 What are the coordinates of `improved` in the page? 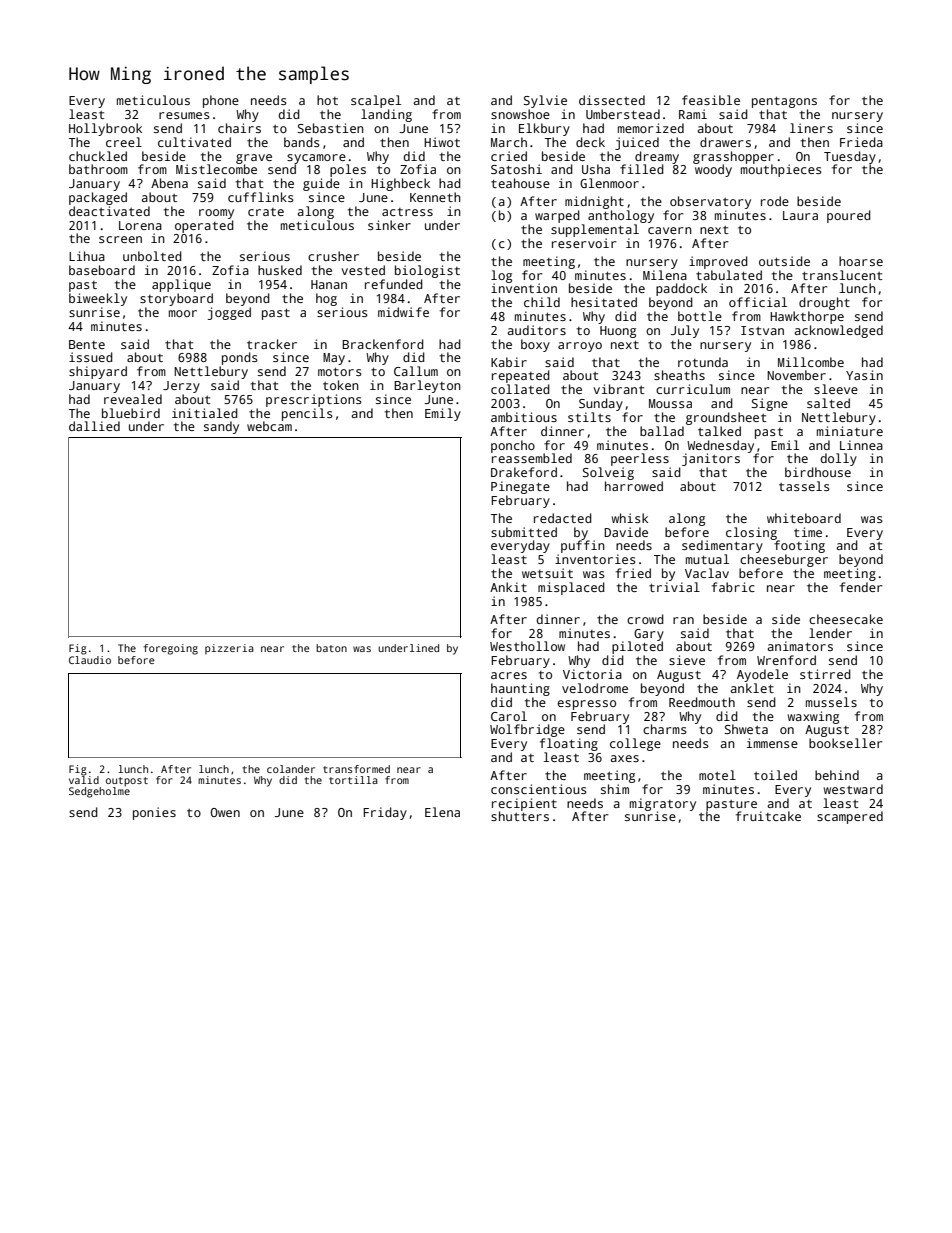 It's located at (718, 262).
